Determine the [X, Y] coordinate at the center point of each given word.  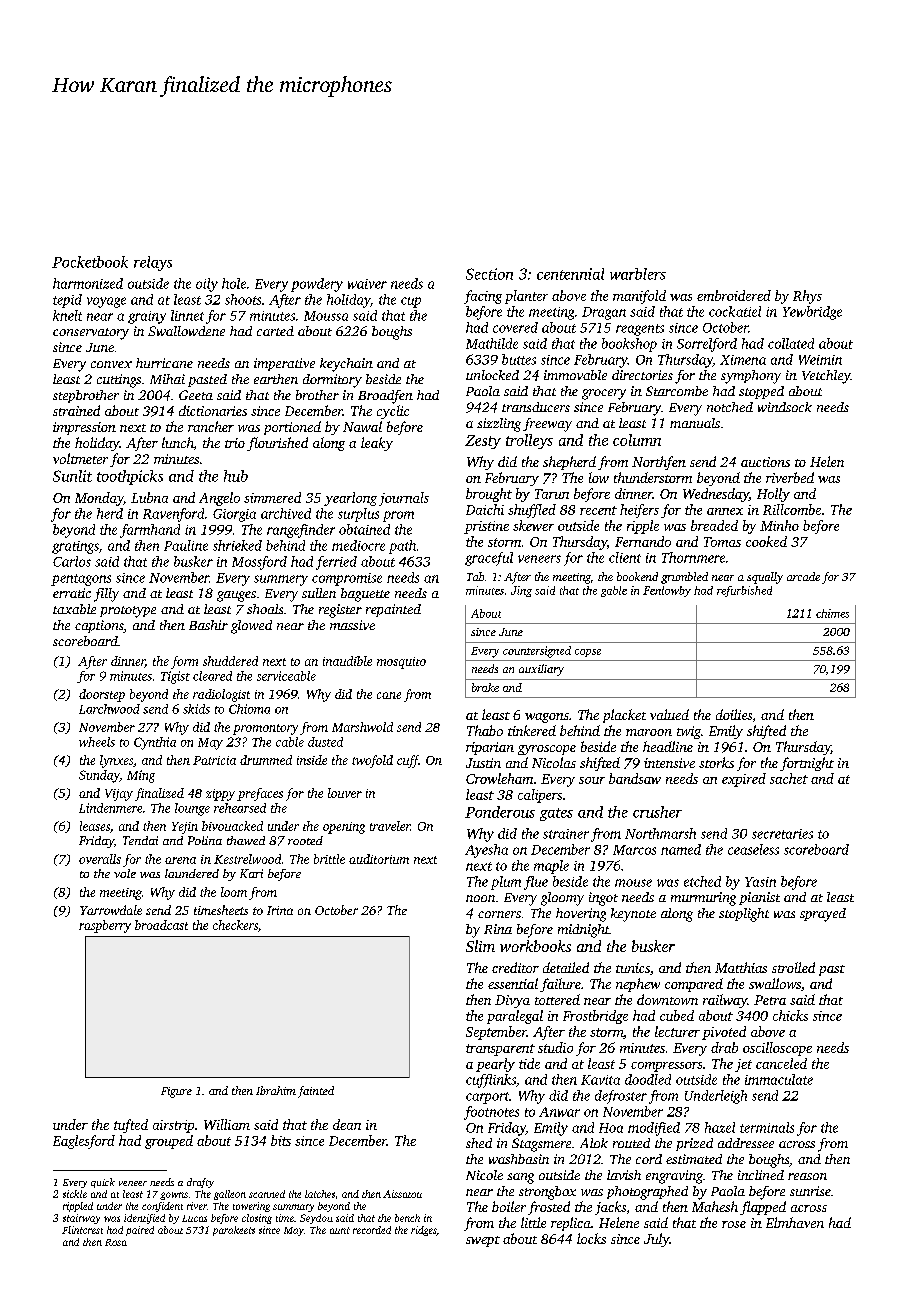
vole [125, 873]
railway [725, 1001]
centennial [570, 274]
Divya [512, 1001]
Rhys [807, 297]
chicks [790, 1015]
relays [153, 263]
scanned [267, 1194]
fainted [316, 1092]
